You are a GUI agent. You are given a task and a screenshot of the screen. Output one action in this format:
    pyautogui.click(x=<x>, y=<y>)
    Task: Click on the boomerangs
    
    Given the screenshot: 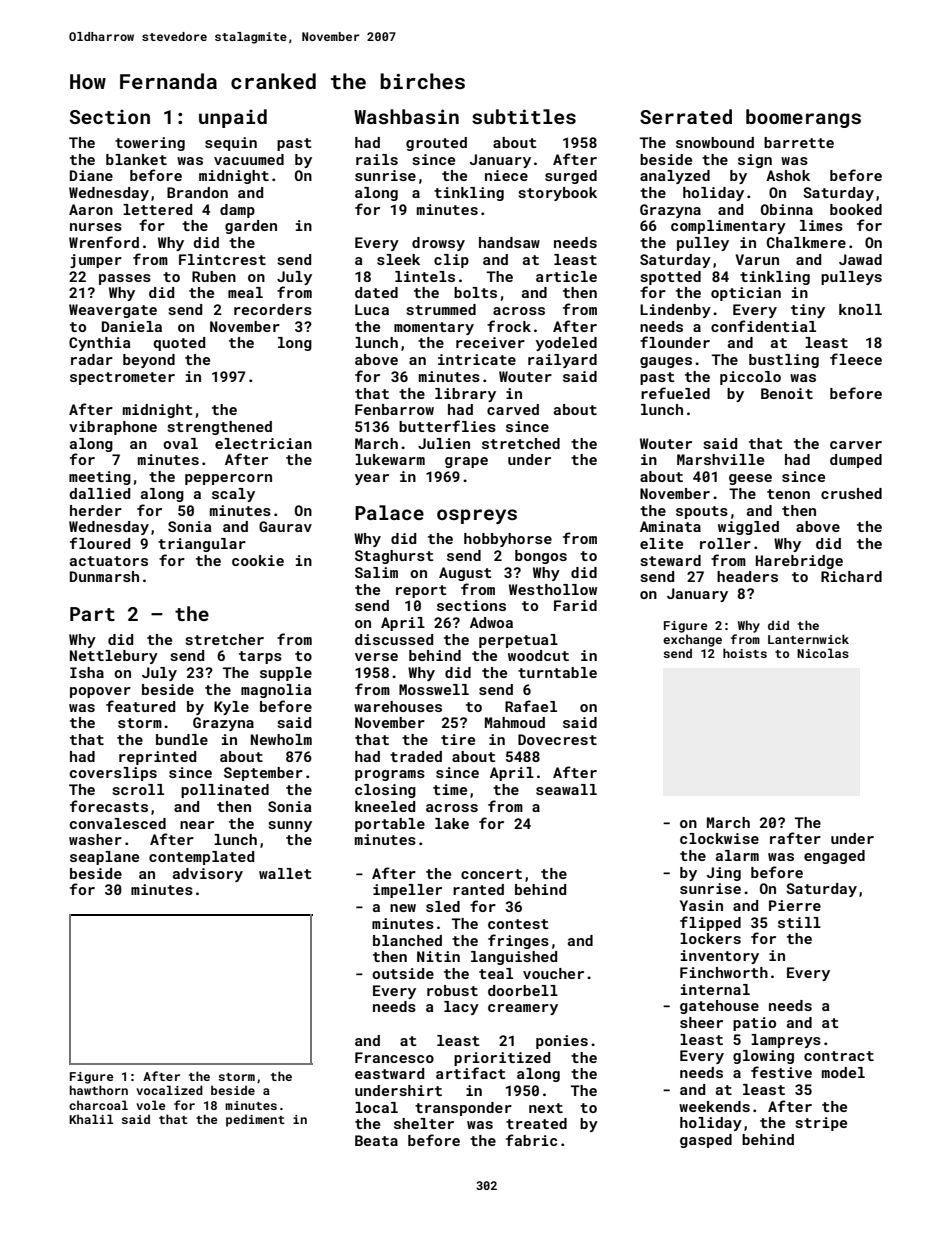 What is the action you would take?
    pyautogui.click(x=803, y=118)
